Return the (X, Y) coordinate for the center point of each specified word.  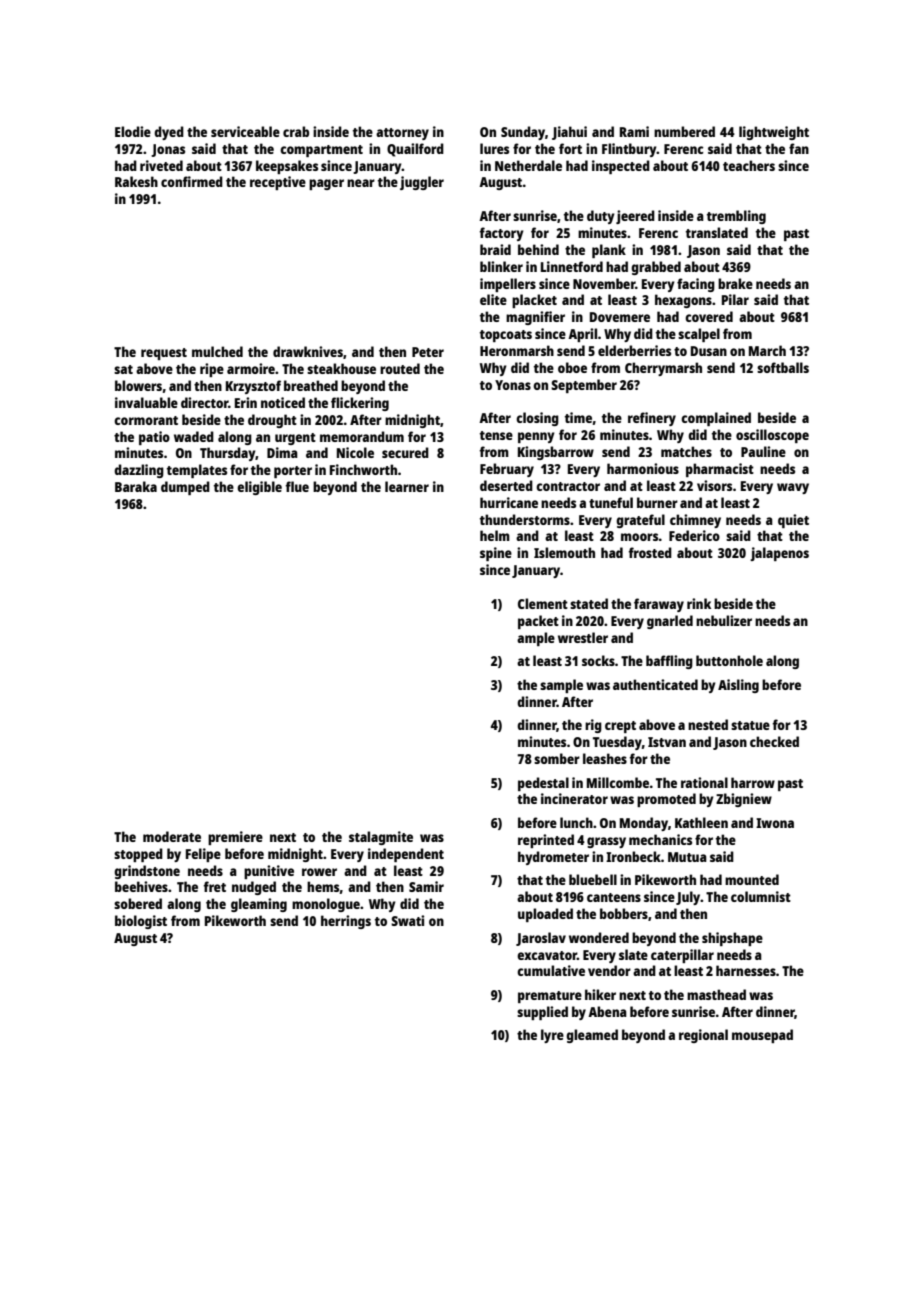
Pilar (735, 299)
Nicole (355, 452)
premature (550, 997)
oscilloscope (772, 436)
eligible (259, 488)
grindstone (147, 872)
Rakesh (136, 181)
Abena (607, 1011)
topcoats (506, 336)
